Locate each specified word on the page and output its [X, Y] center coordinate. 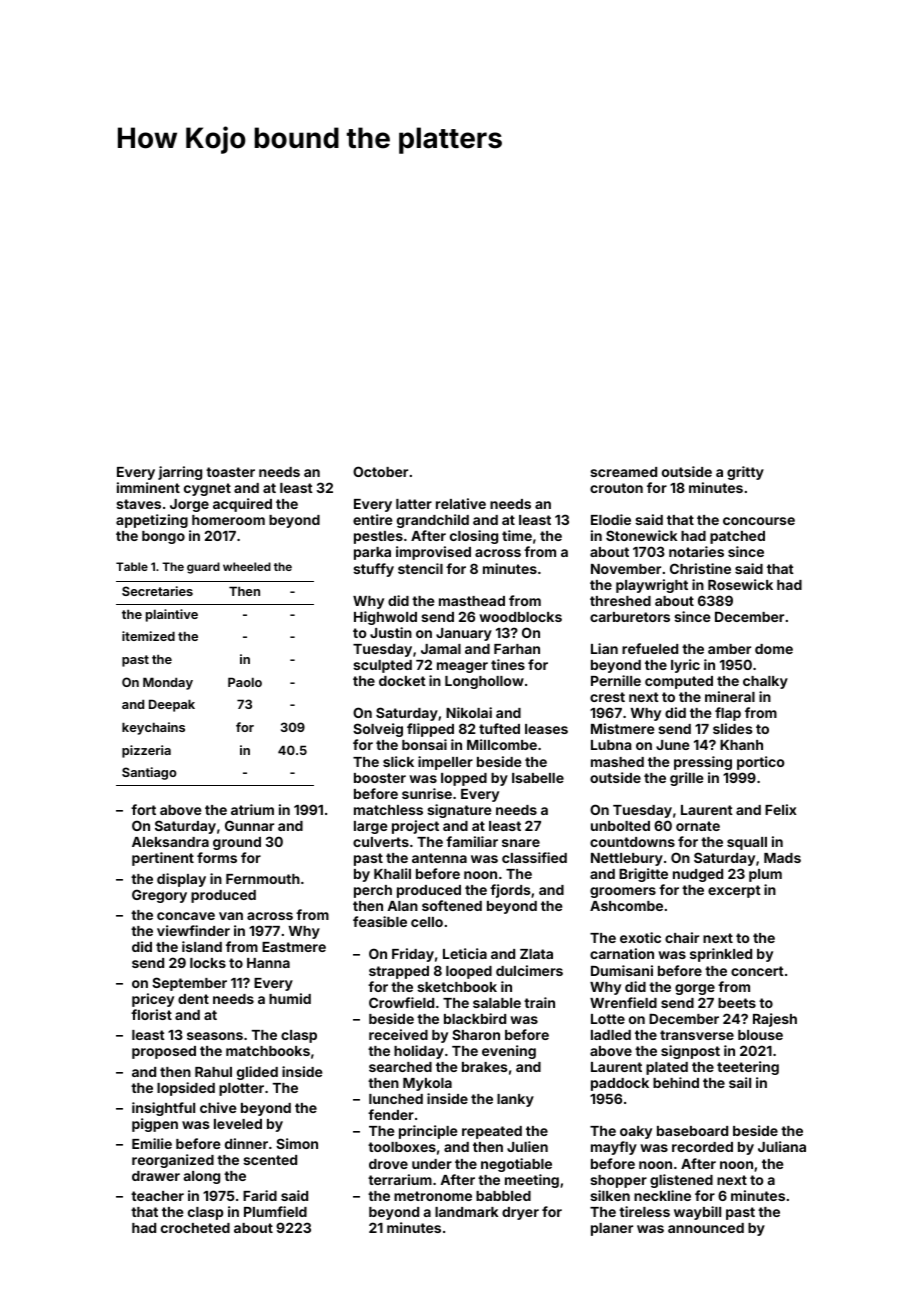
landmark [466, 1212]
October [380, 471]
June [673, 745]
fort [143, 809]
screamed [623, 472]
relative [461, 503]
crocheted [195, 1228]
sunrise [427, 793]
